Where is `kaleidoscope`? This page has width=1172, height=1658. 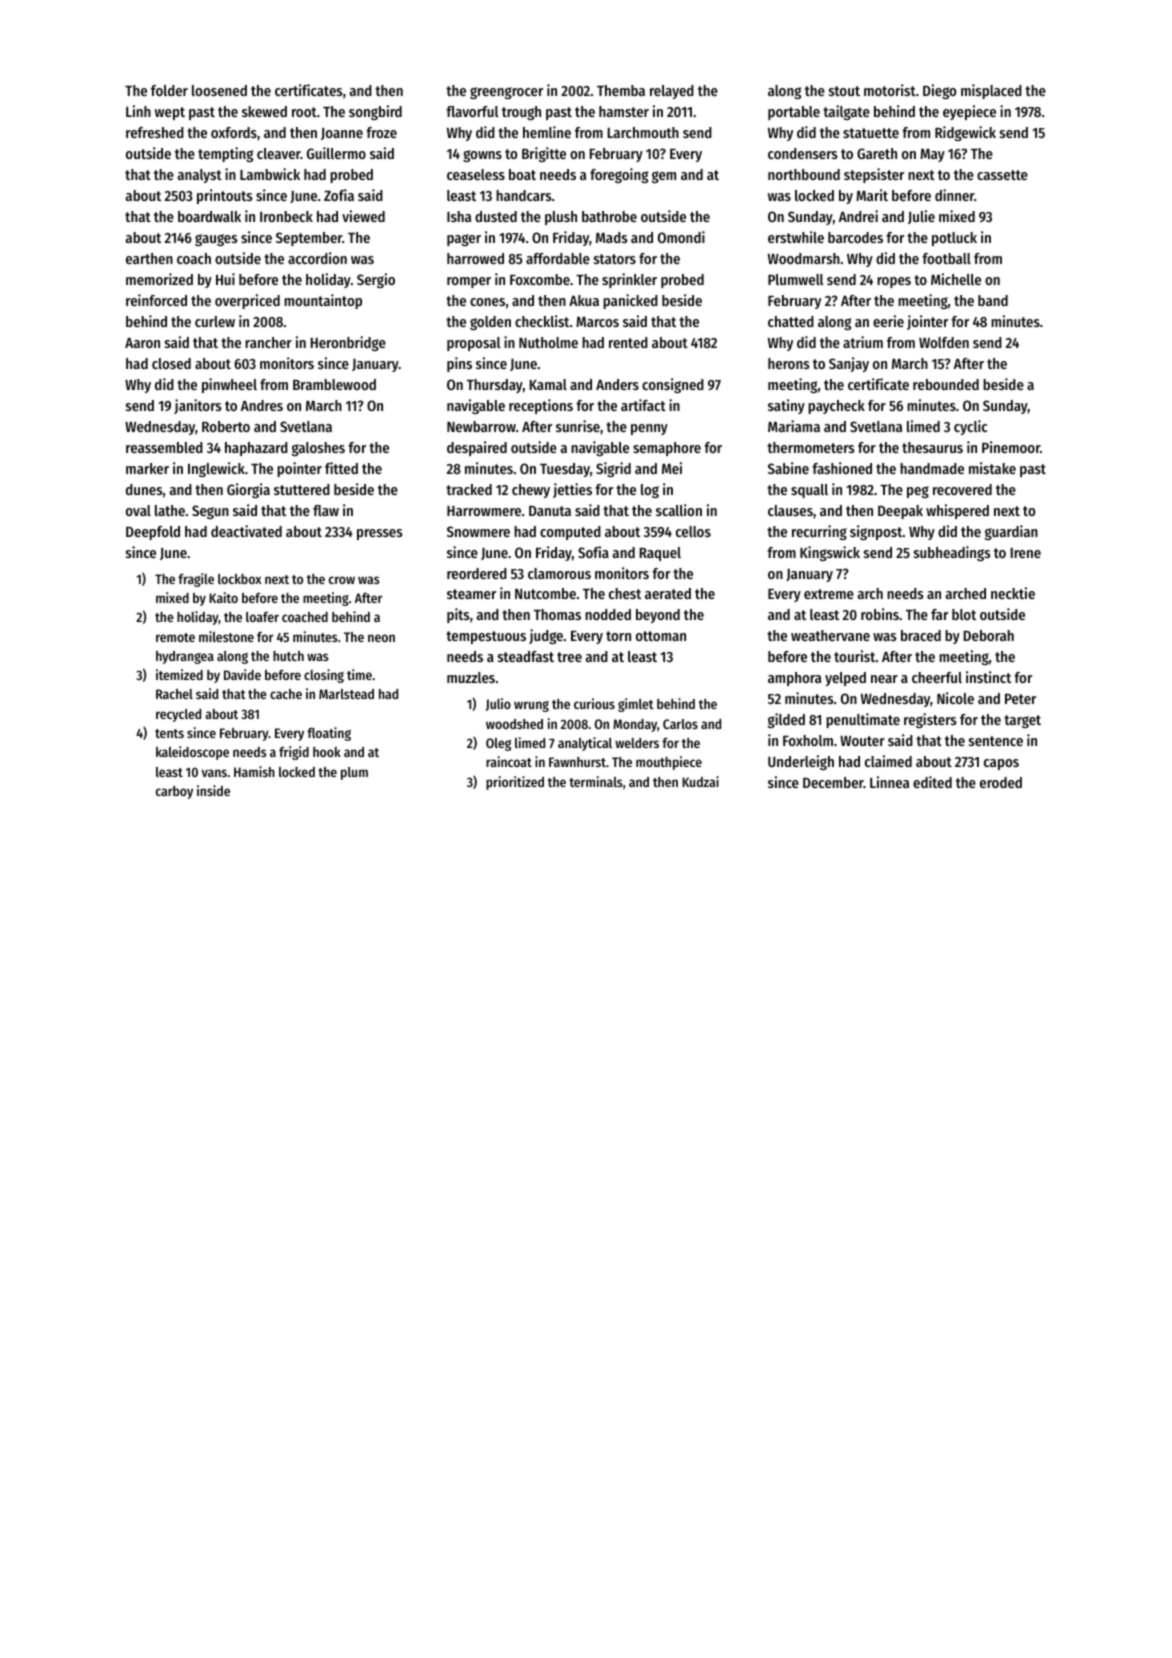
kaleidoscope is located at coordinates (192, 753).
